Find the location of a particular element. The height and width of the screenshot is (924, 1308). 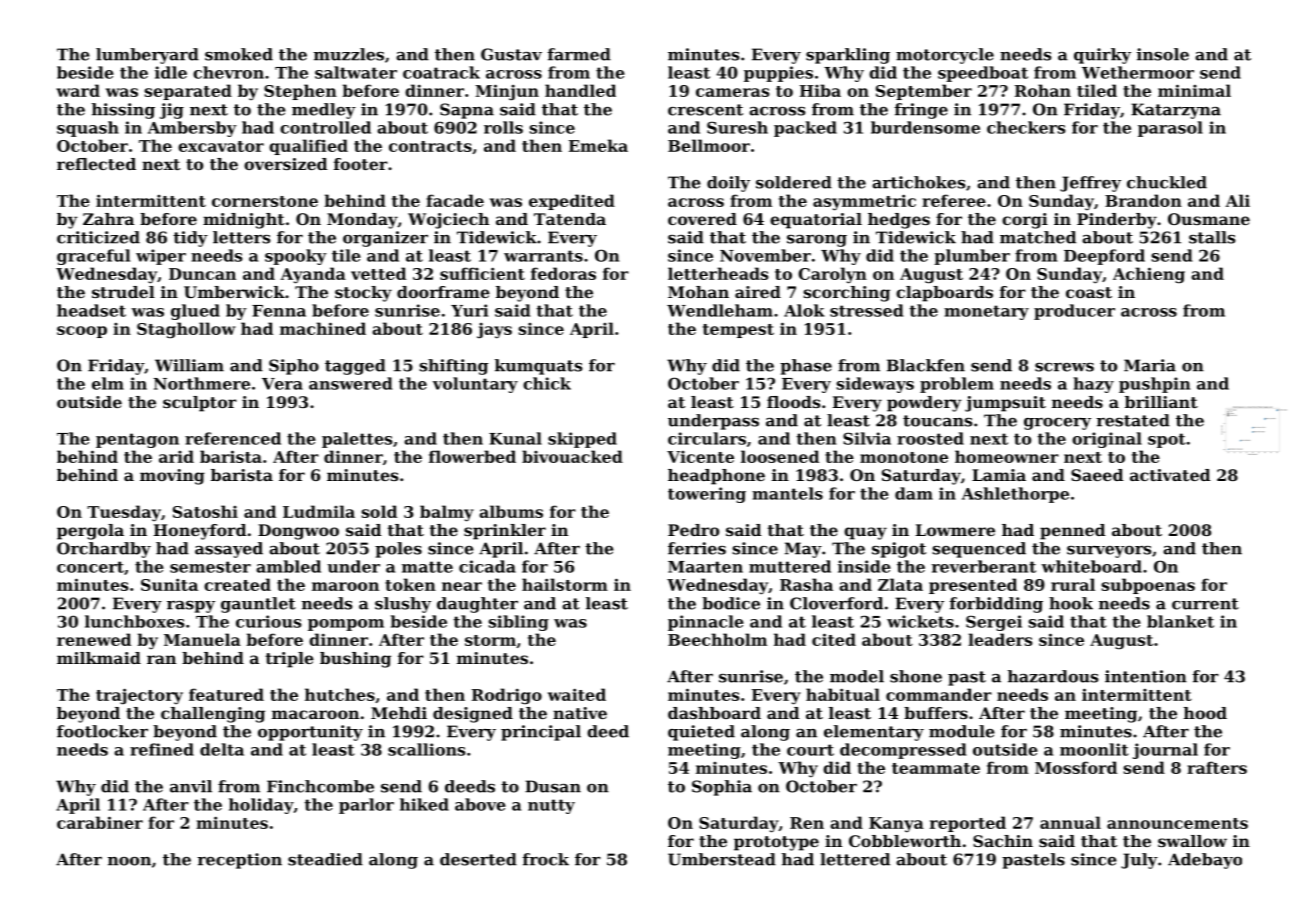

muzzles is located at coordinates (349, 54).
